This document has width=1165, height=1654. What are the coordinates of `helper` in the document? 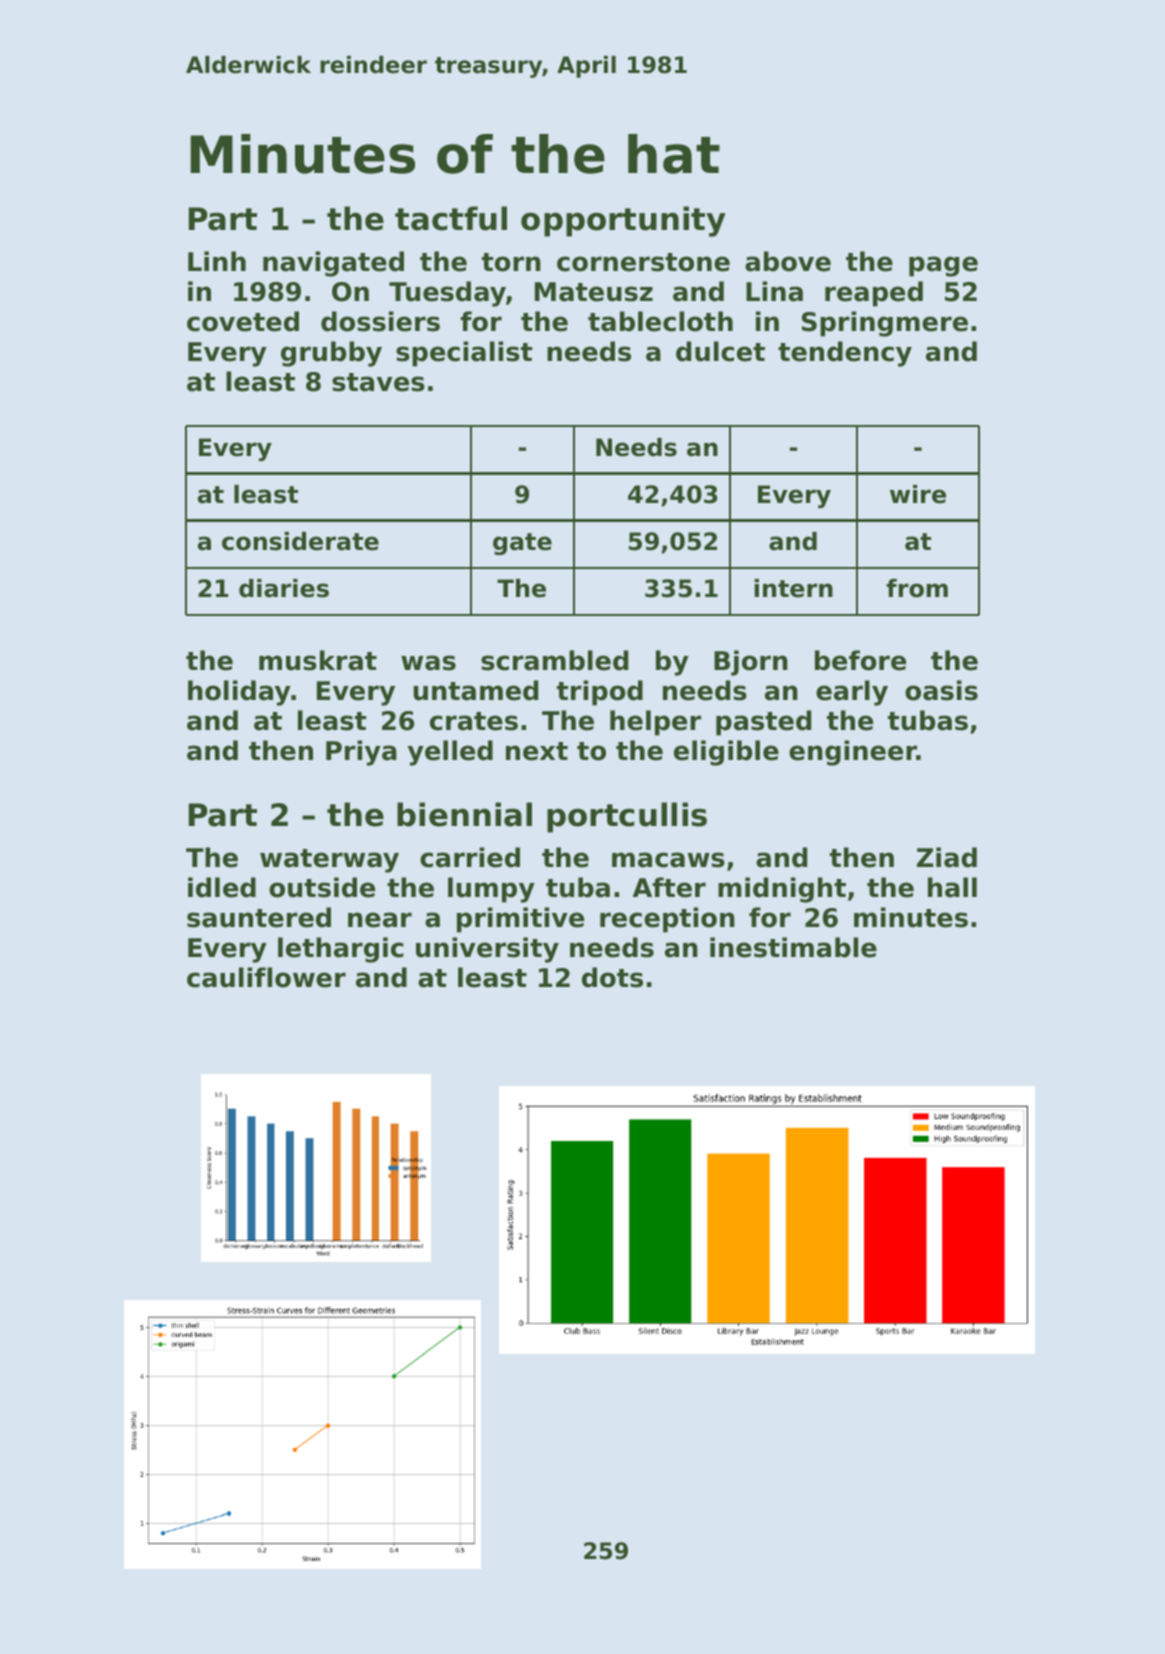 It's located at (655, 723).
